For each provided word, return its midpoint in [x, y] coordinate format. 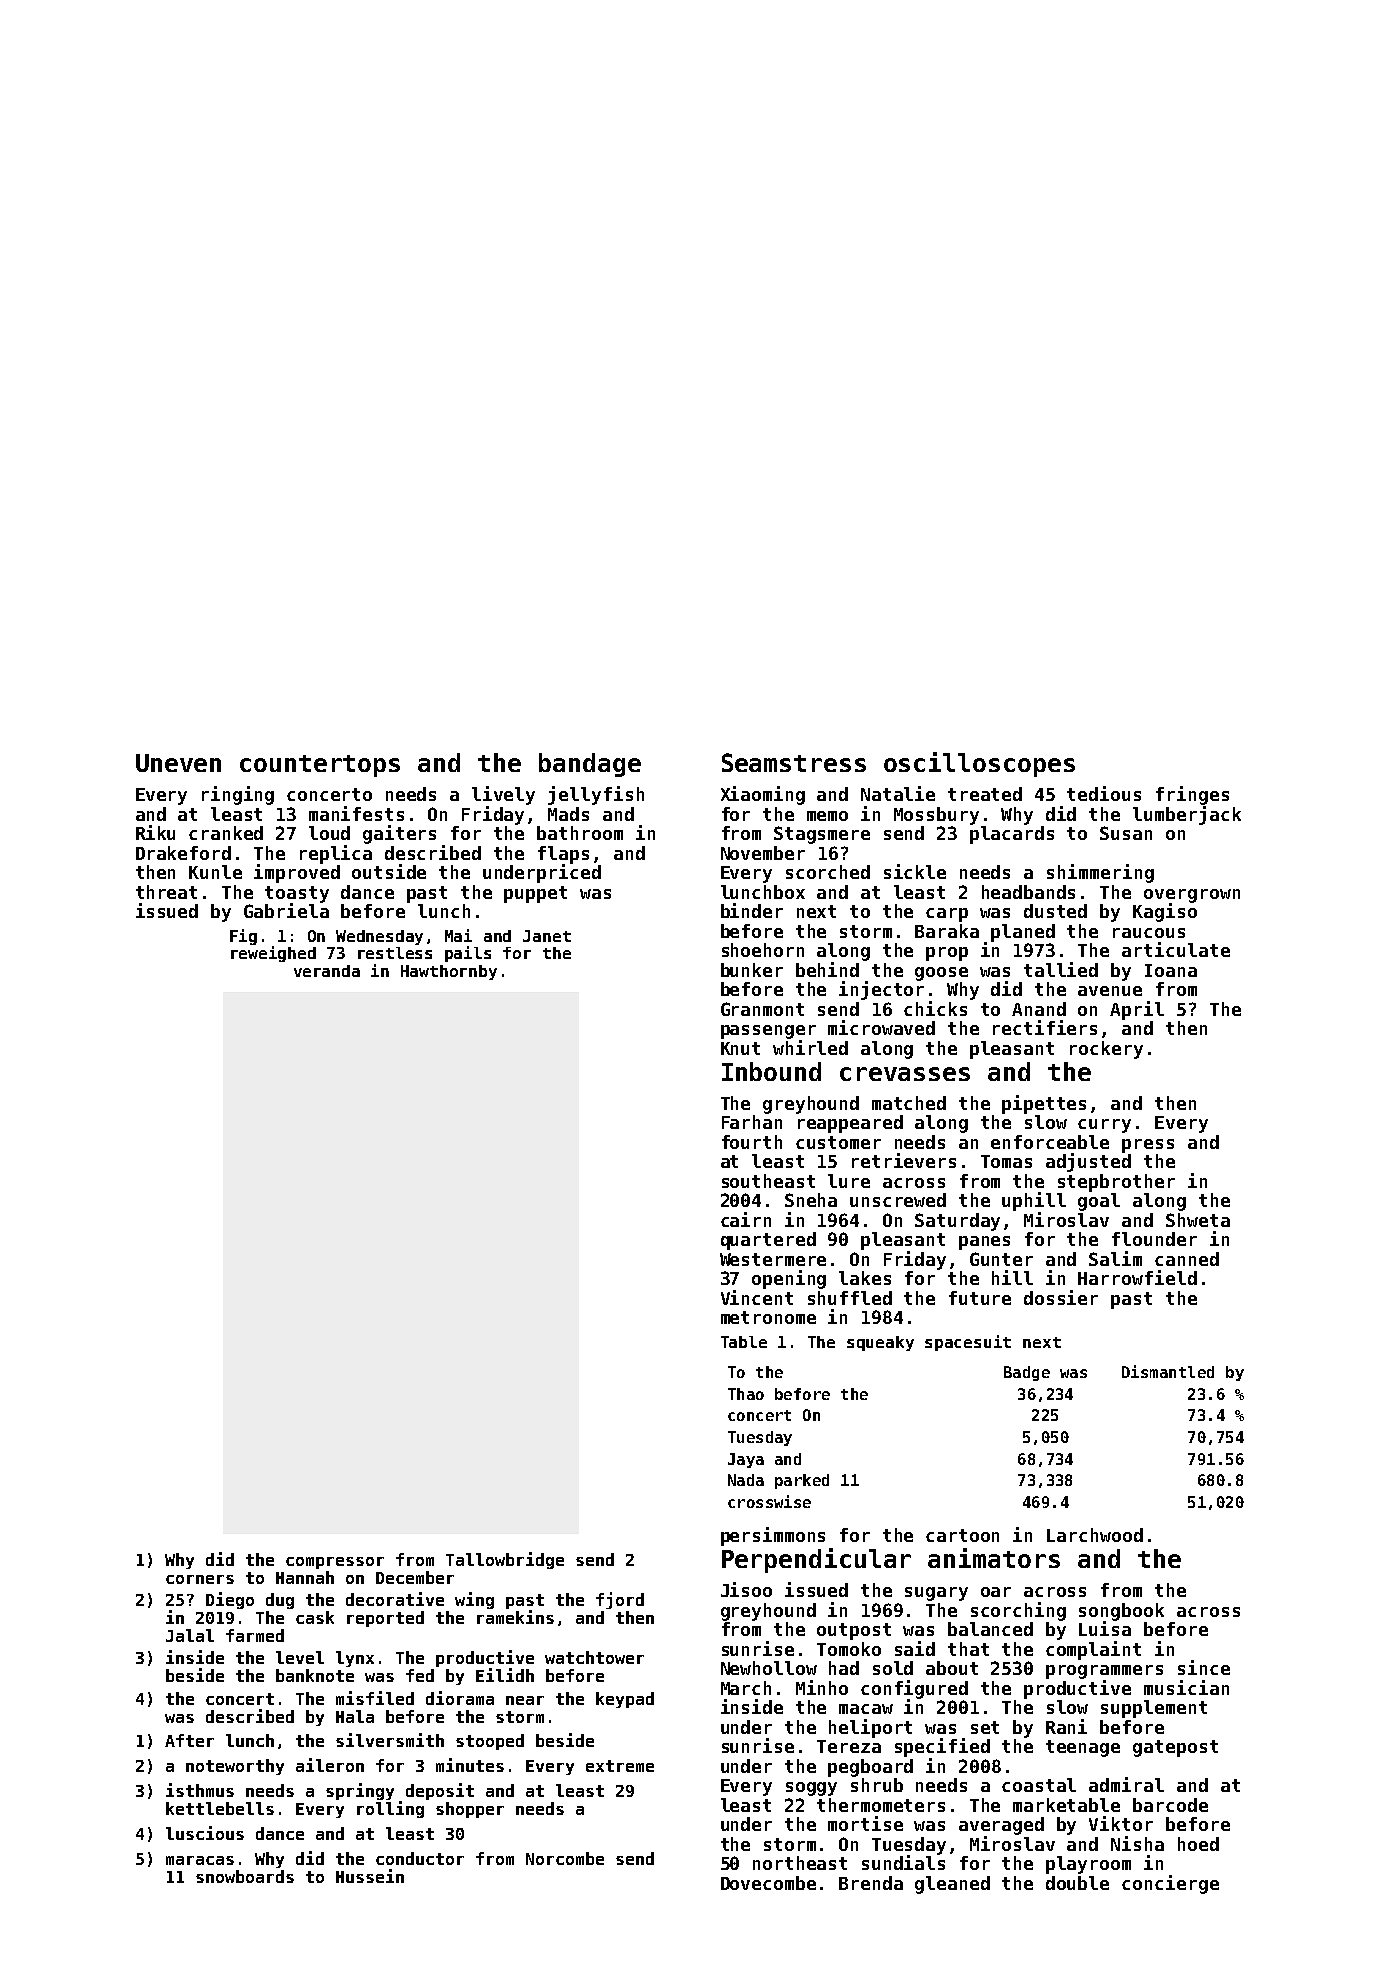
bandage [590, 765]
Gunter [1001, 1259]
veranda [327, 971]
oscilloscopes [979, 764]
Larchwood [1095, 1535]
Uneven [178, 763]
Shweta [1198, 1220]
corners [200, 1579]
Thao [746, 1394]
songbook [1121, 1612]
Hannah [305, 1577]
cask [315, 1617]
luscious [205, 1833]
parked [802, 1481]
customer [838, 1142]
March [746, 1688]
